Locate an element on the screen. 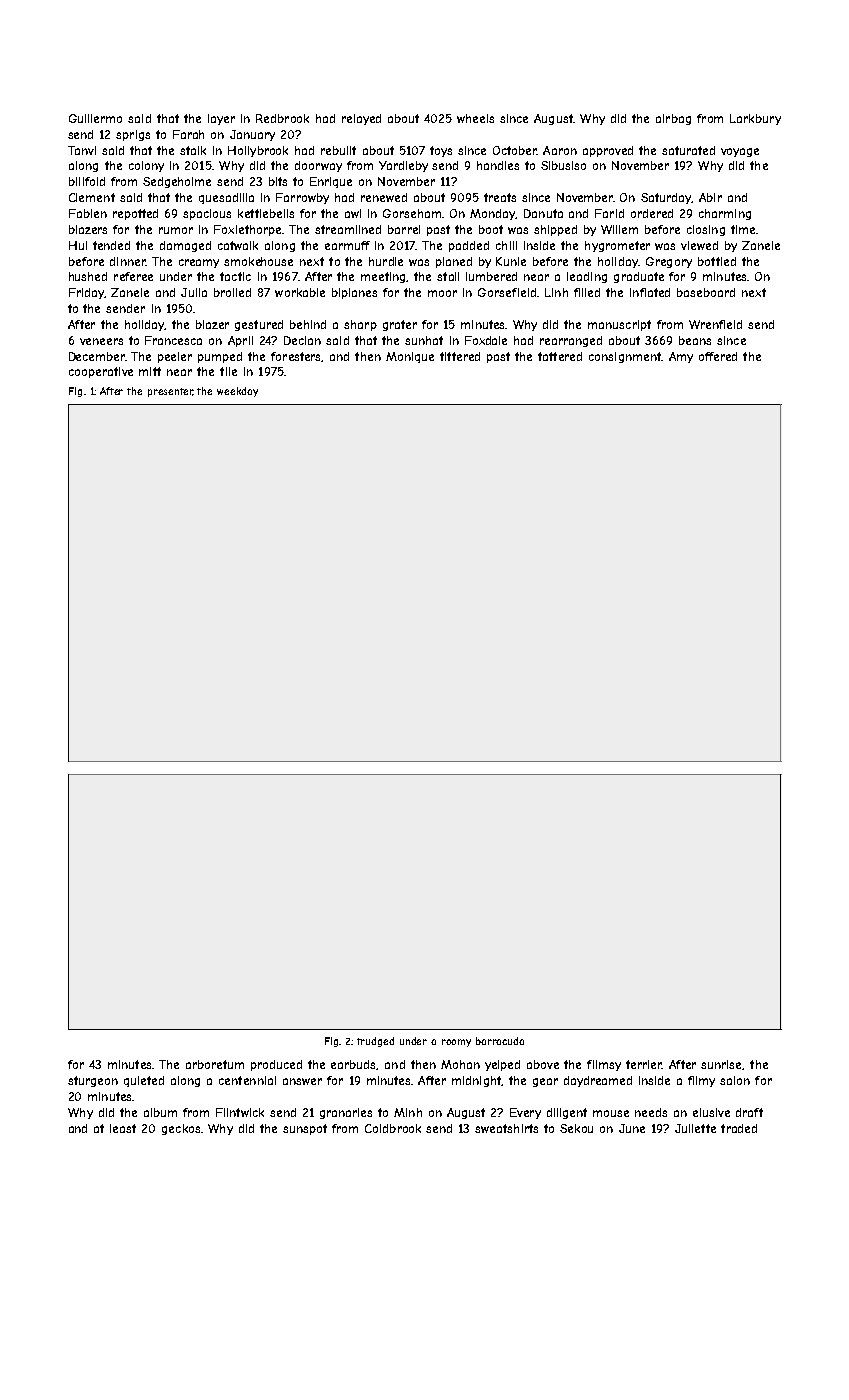 The height and width of the screenshot is (1400, 849). doorway is located at coordinates (318, 166).
